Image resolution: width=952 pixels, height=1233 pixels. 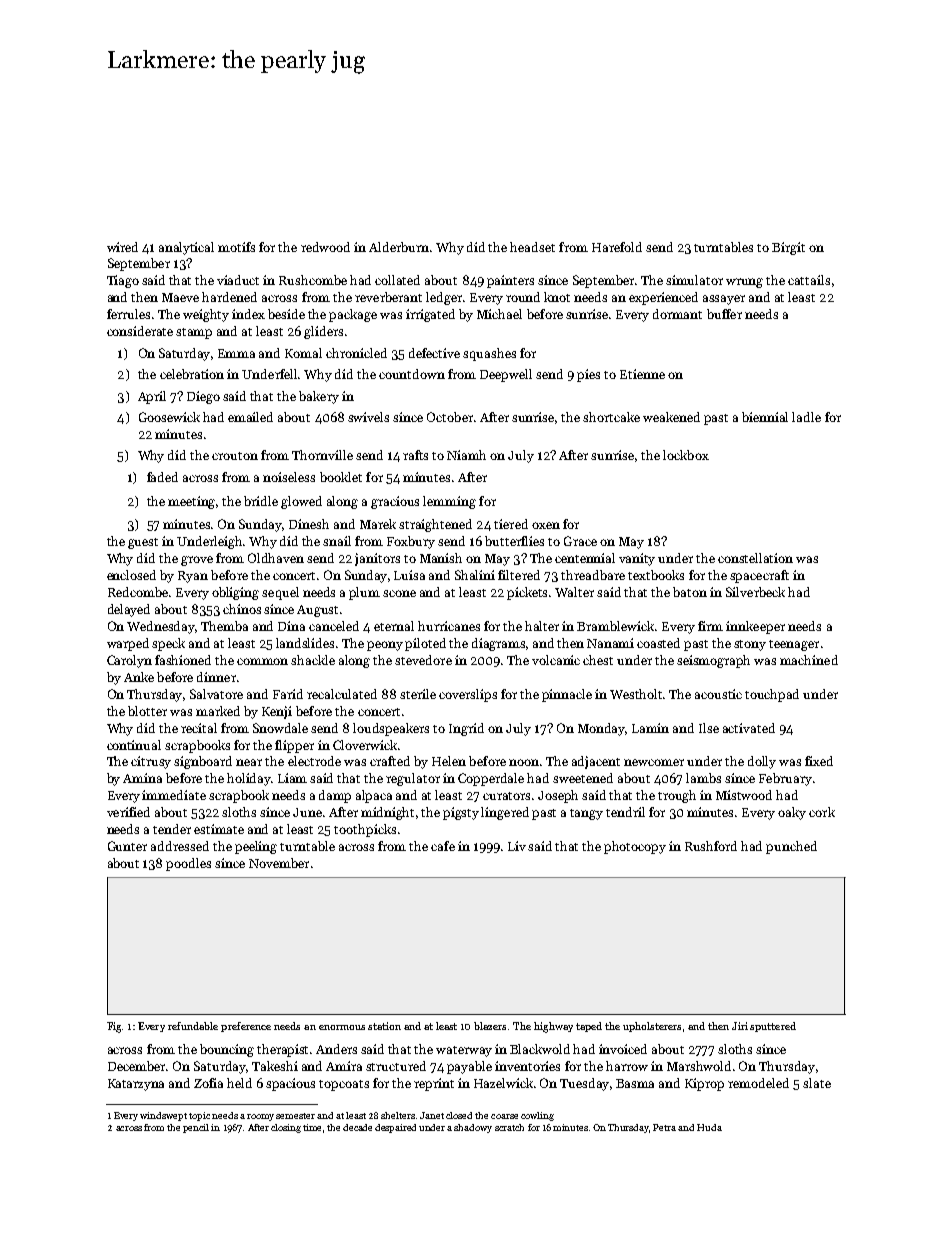 I want to click on stevedore, so click(x=423, y=660).
